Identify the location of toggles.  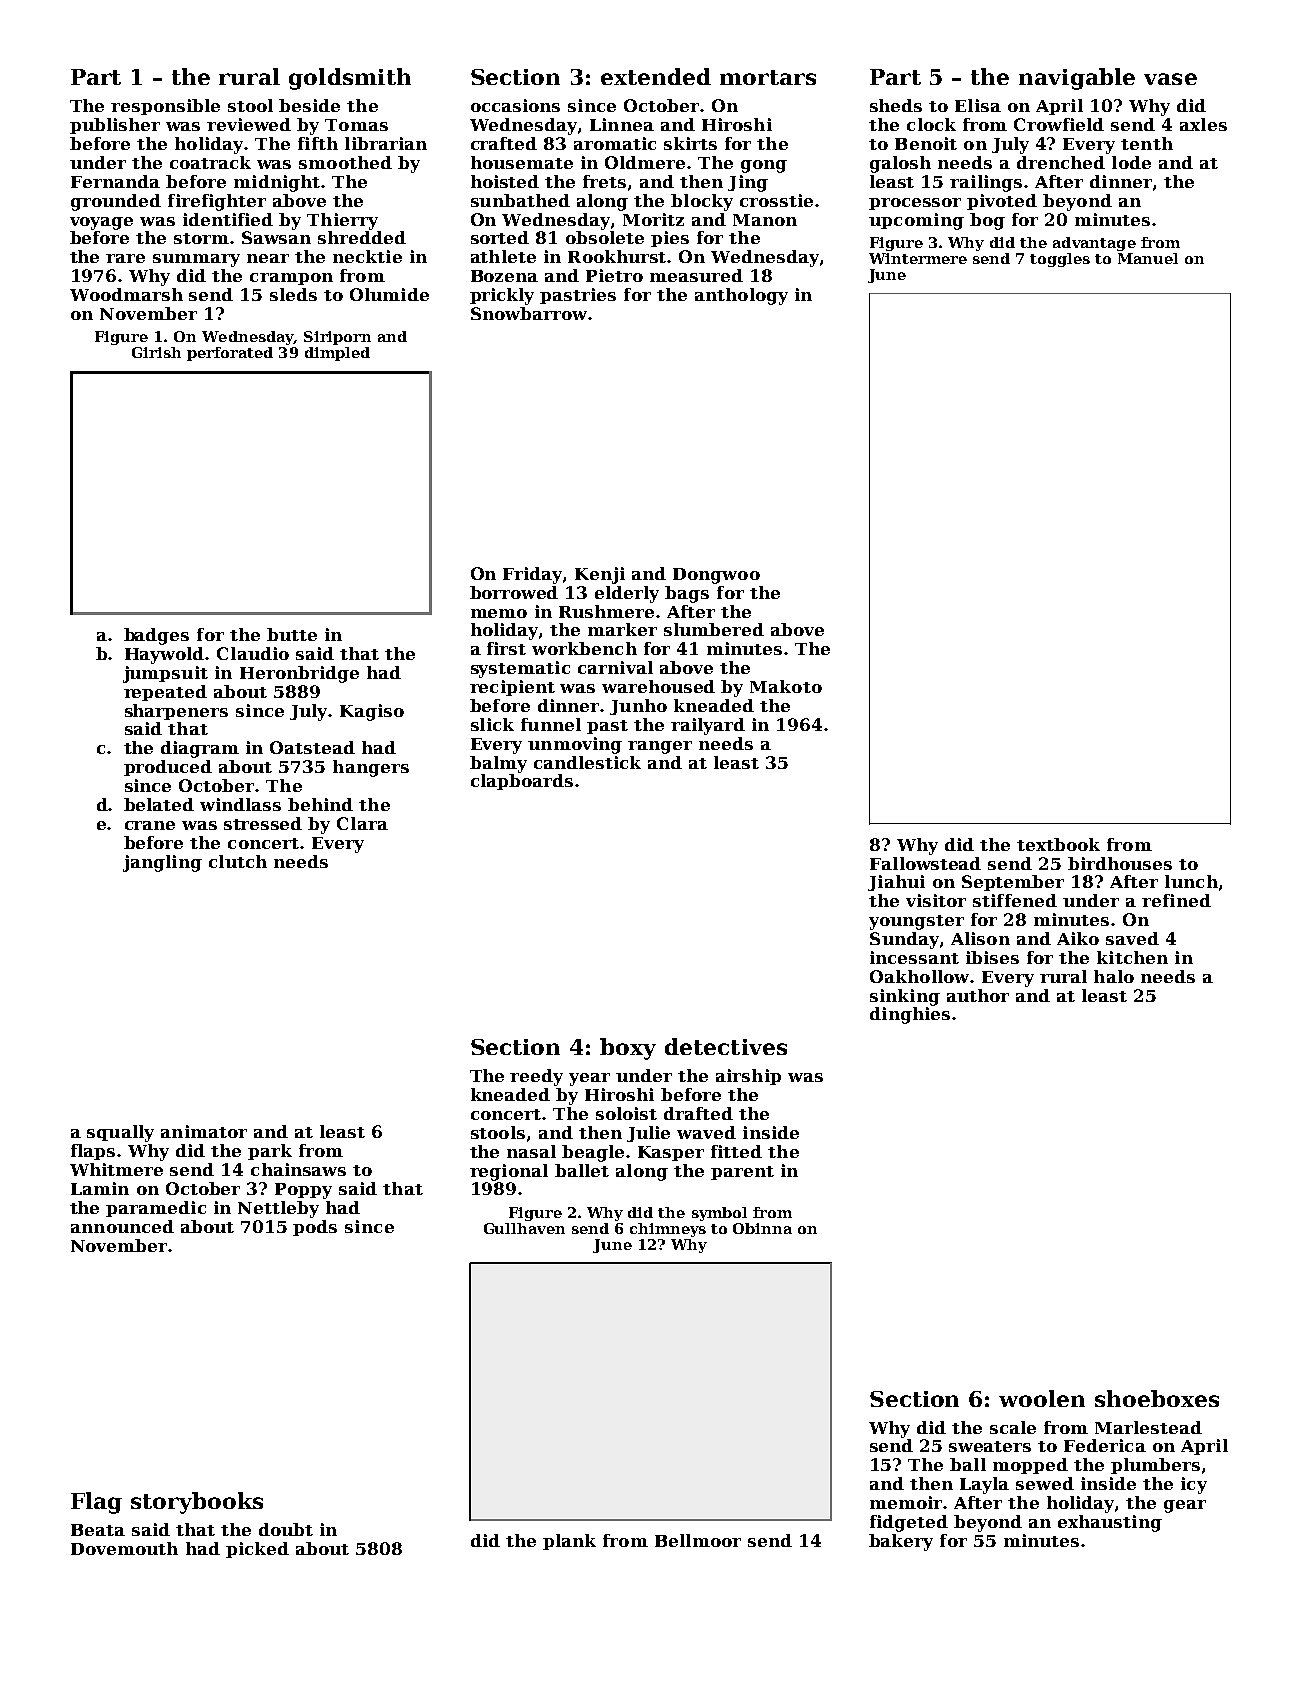
(1060, 260).
